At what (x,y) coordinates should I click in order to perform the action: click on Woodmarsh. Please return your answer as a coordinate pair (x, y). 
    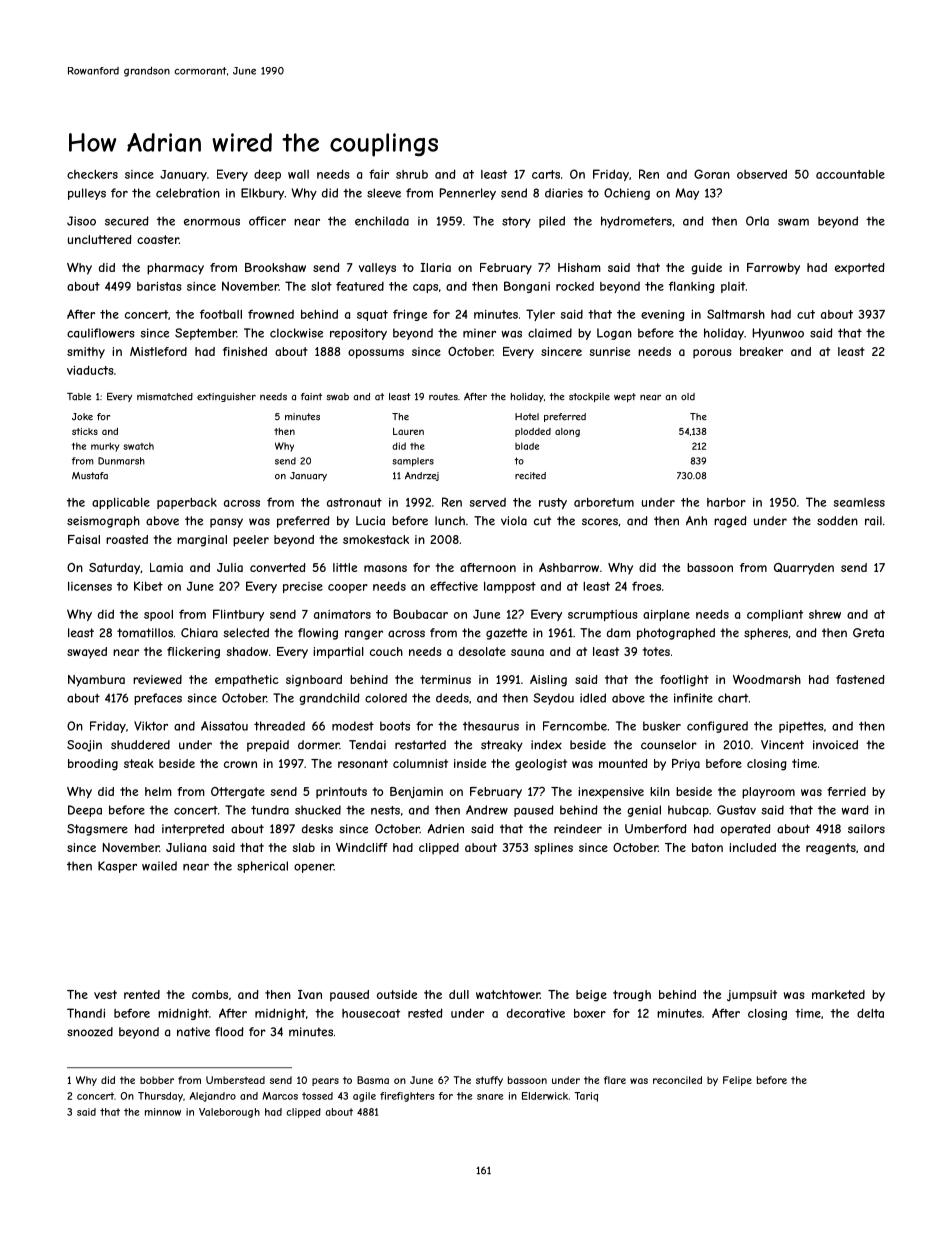
    Looking at the image, I should click on (767, 679).
